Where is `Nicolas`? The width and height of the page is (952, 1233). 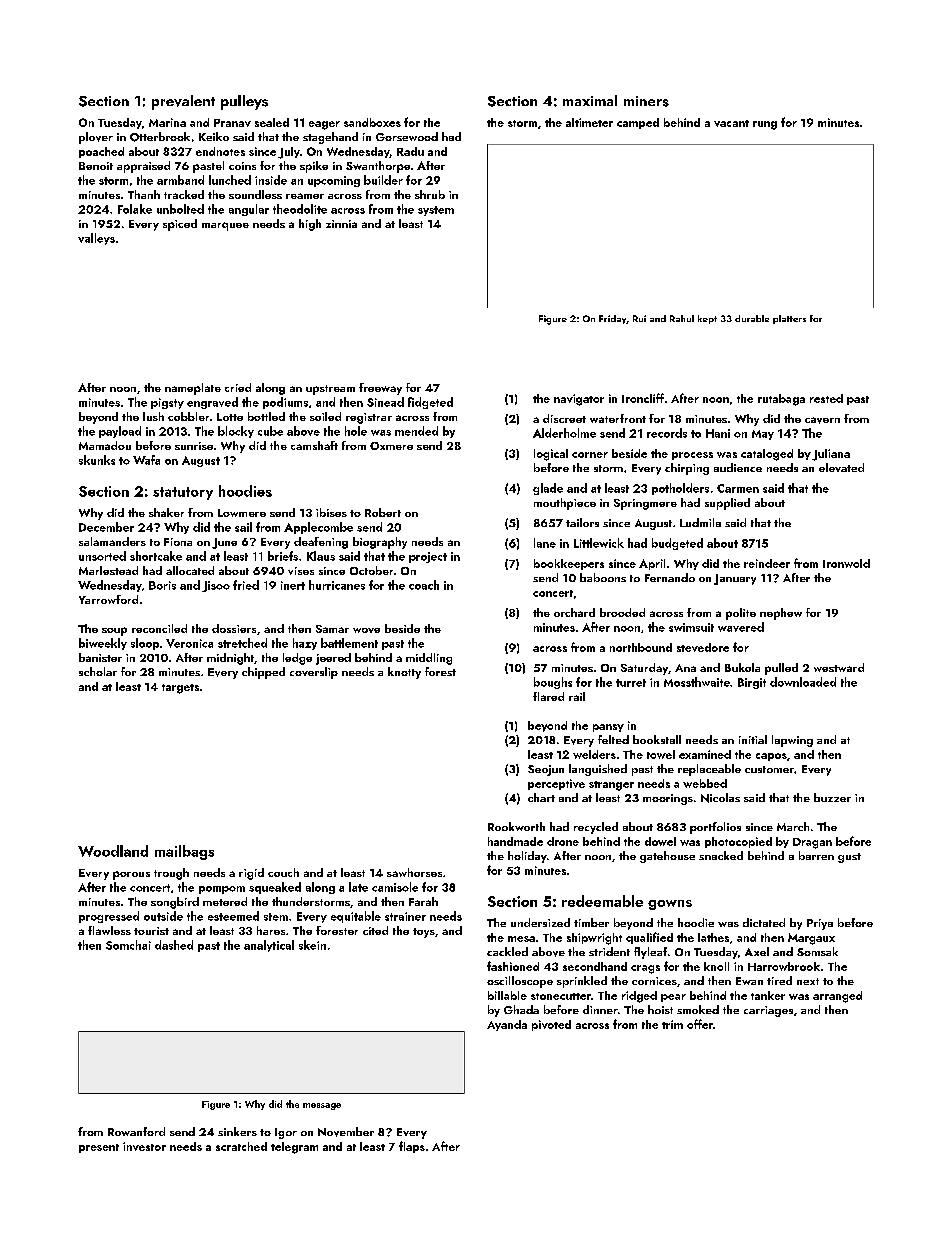 Nicolas is located at coordinates (720, 798).
